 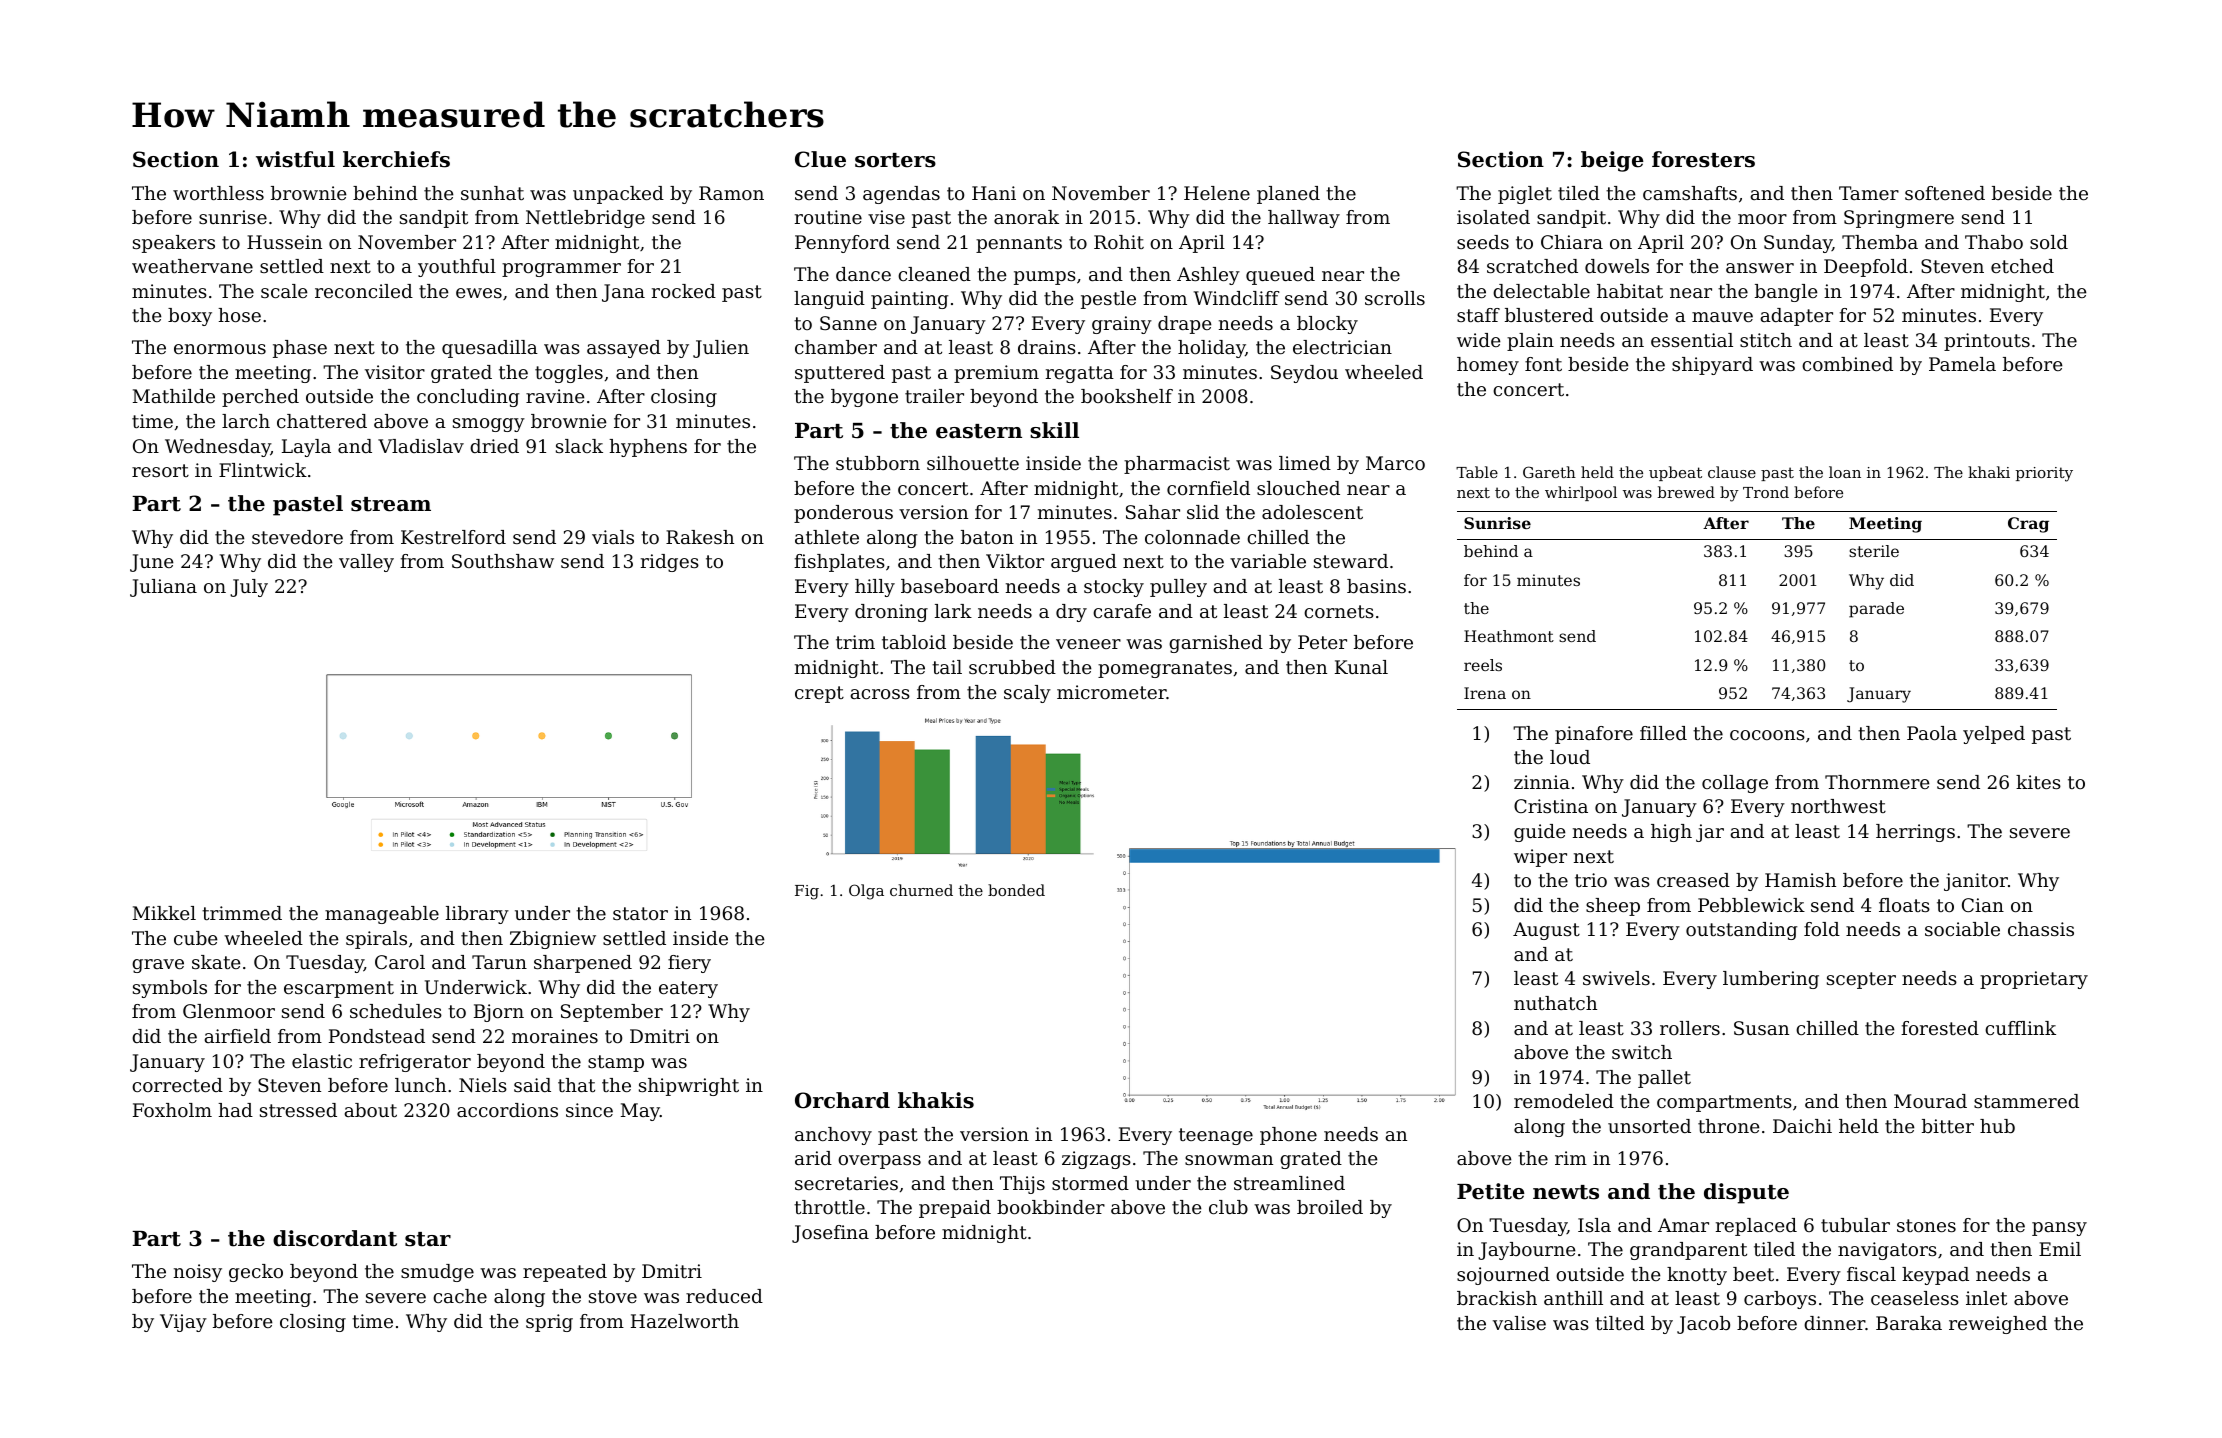 What do you see at coordinates (1096, 1160) in the screenshot?
I see `zigzags` at bounding box center [1096, 1160].
